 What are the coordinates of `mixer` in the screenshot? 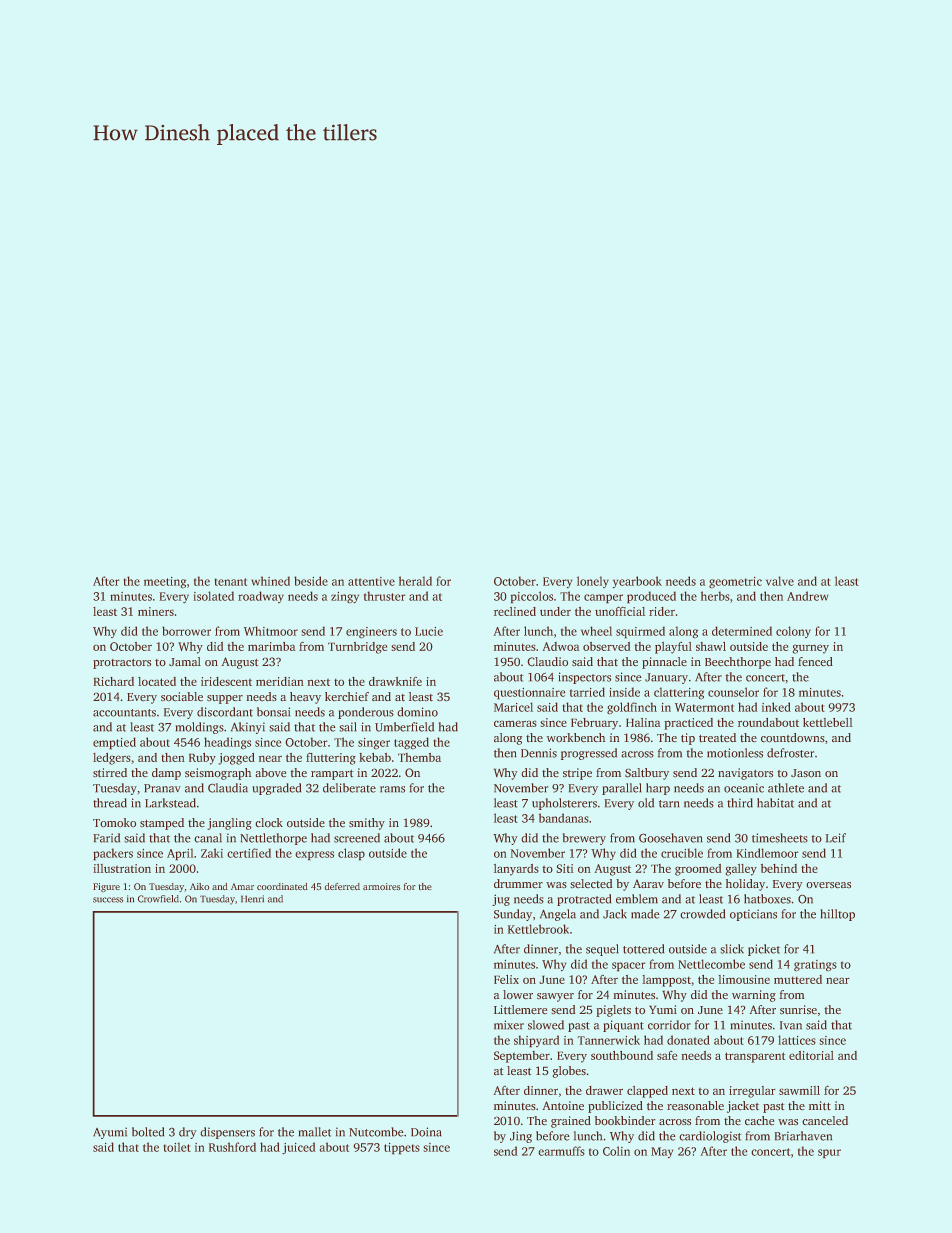 It's located at (509, 1025).
